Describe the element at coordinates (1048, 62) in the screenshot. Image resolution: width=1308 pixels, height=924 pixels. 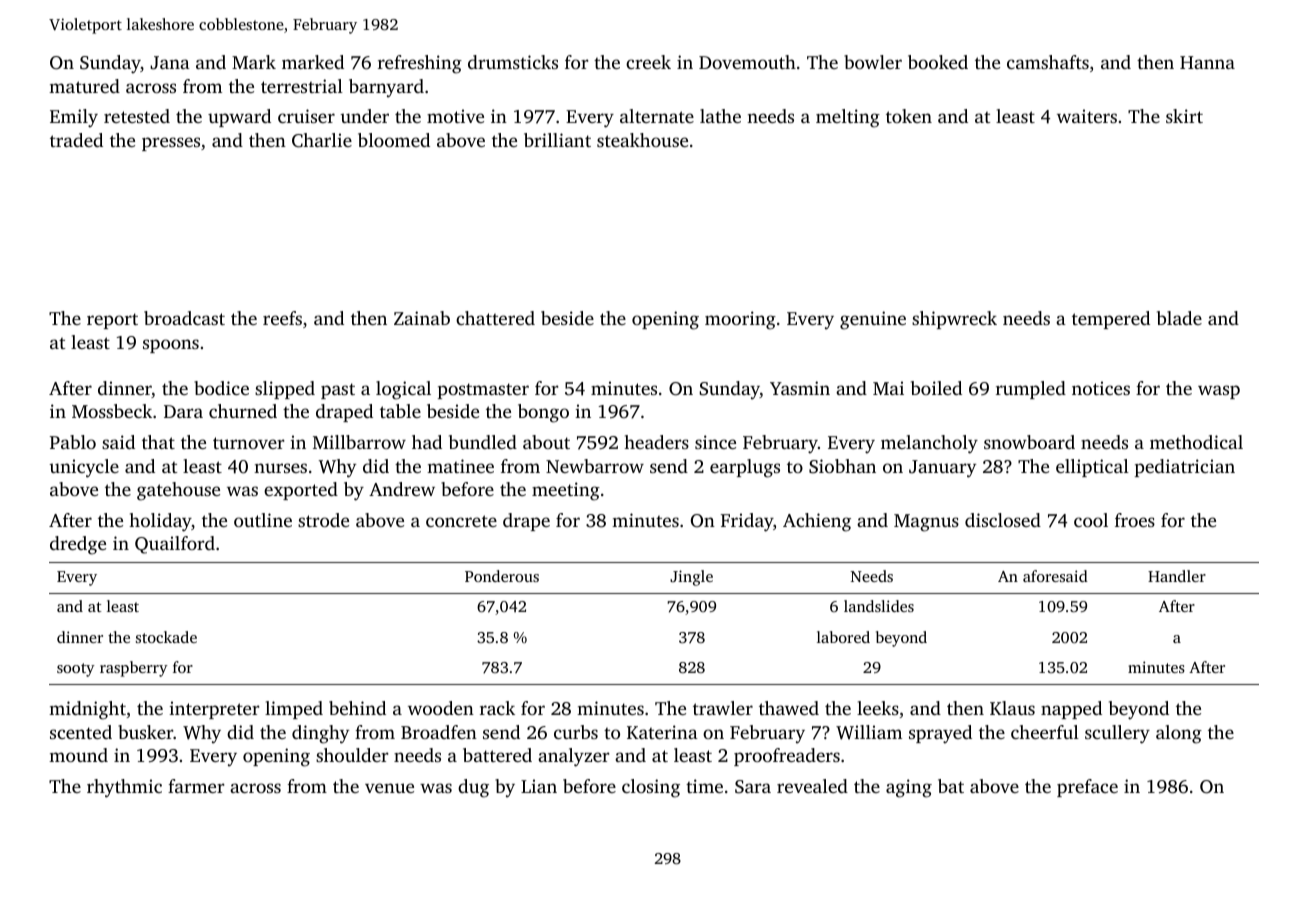
I see `camshafts` at that location.
